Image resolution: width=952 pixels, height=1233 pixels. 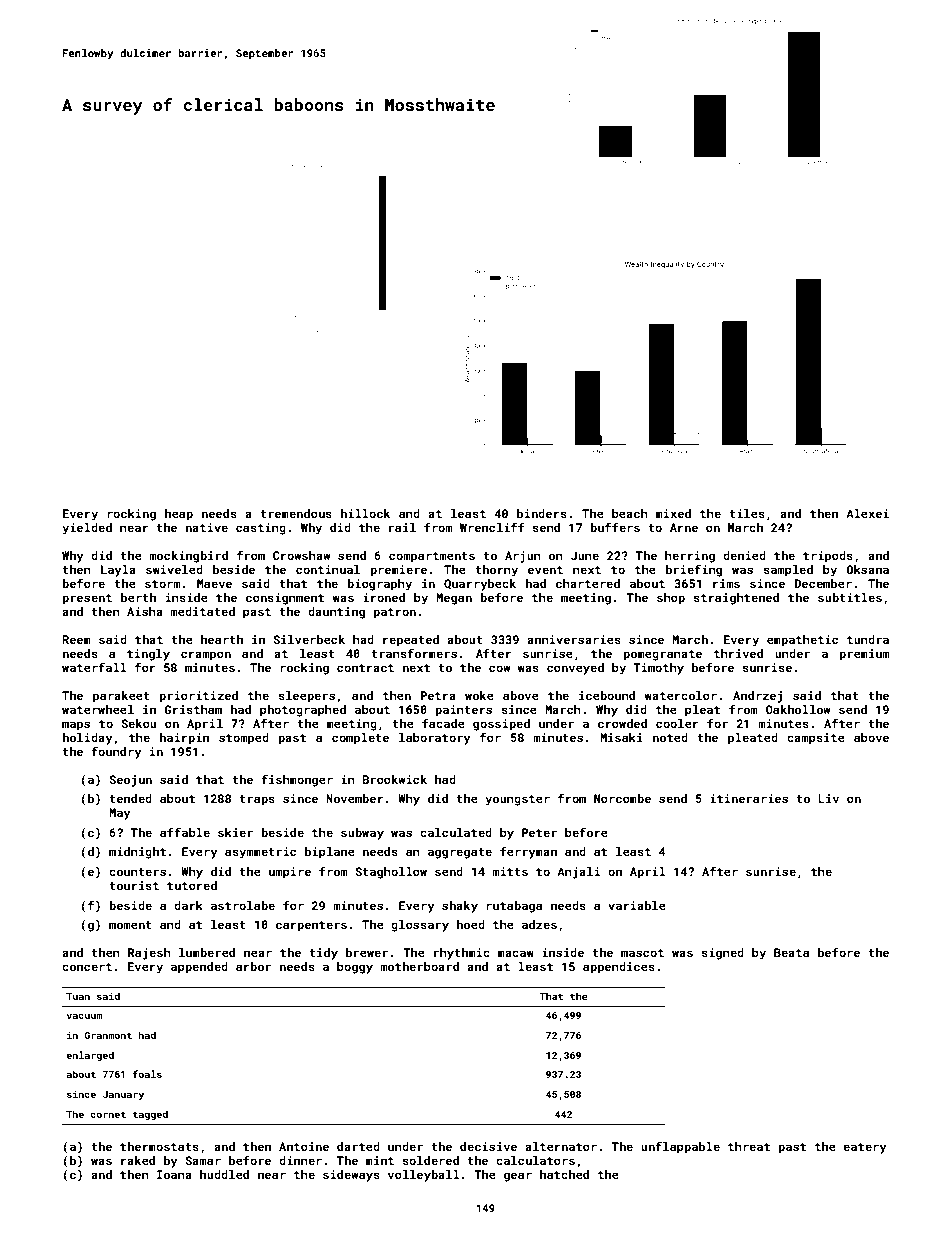 I want to click on dark, so click(x=188, y=905).
